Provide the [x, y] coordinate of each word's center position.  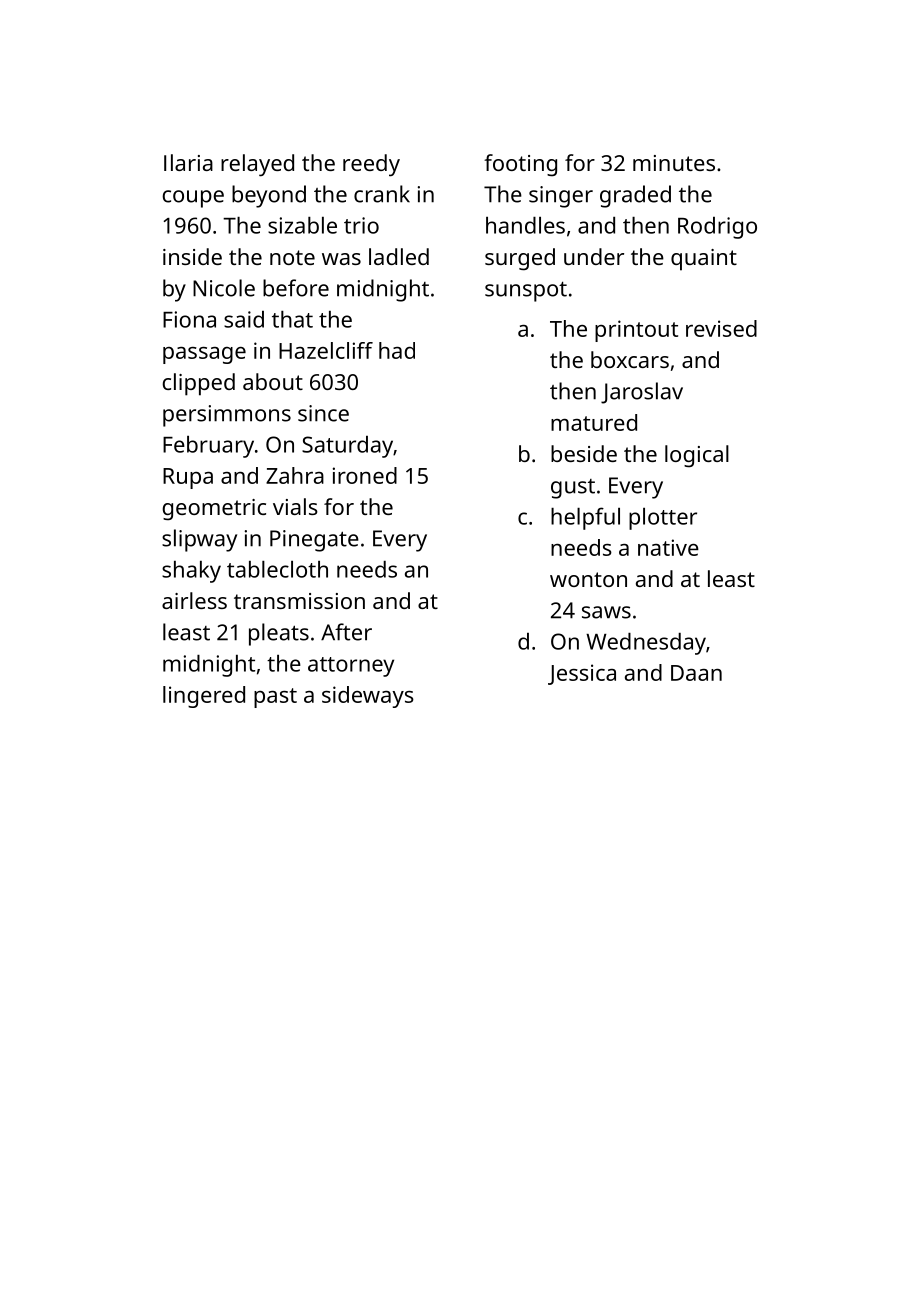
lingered [204, 697]
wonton [588, 579]
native [668, 547]
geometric [214, 509]
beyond [269, 196]
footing [520, 165]
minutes [674, 163]
